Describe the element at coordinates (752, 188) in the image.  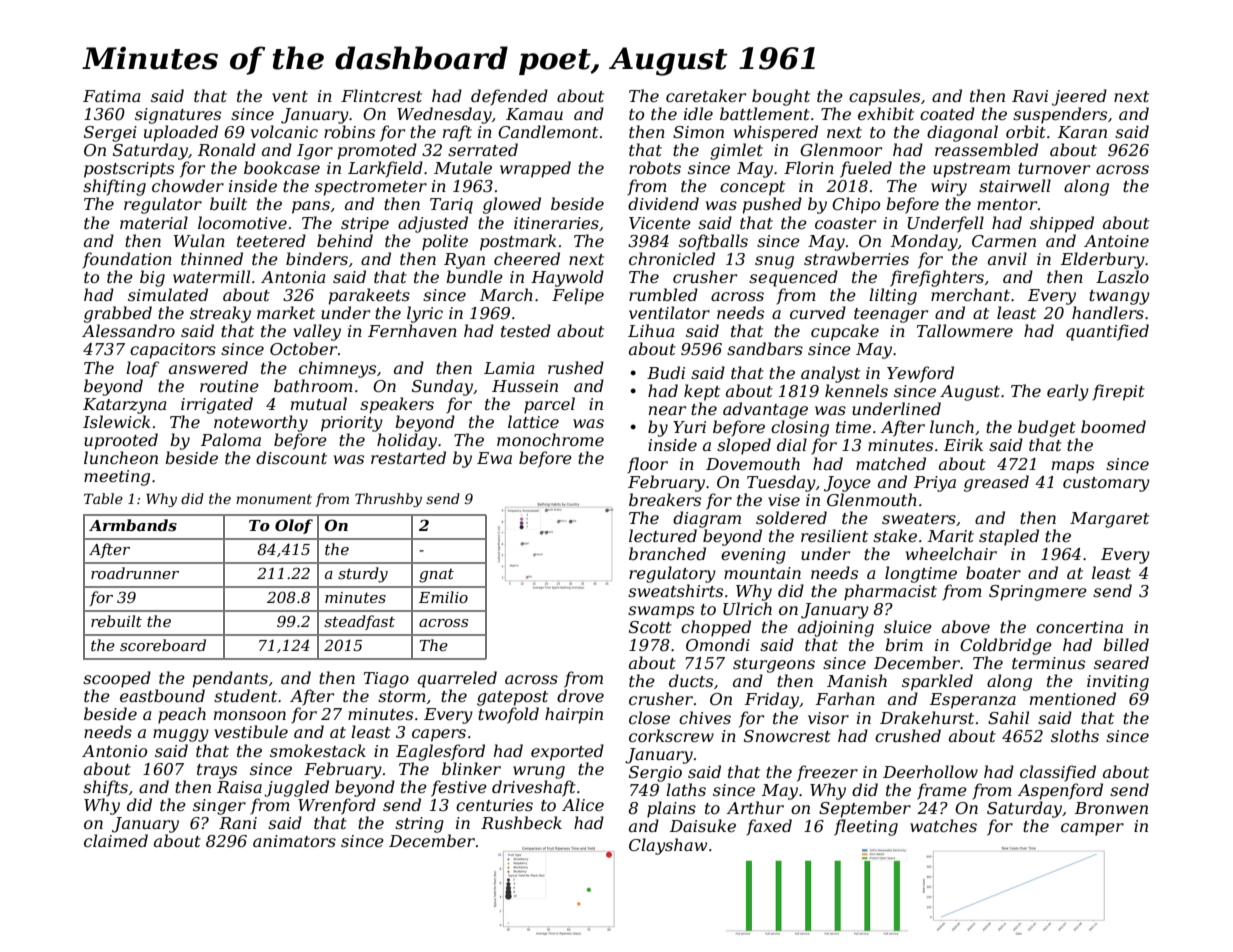
I see `concept` at that location.
